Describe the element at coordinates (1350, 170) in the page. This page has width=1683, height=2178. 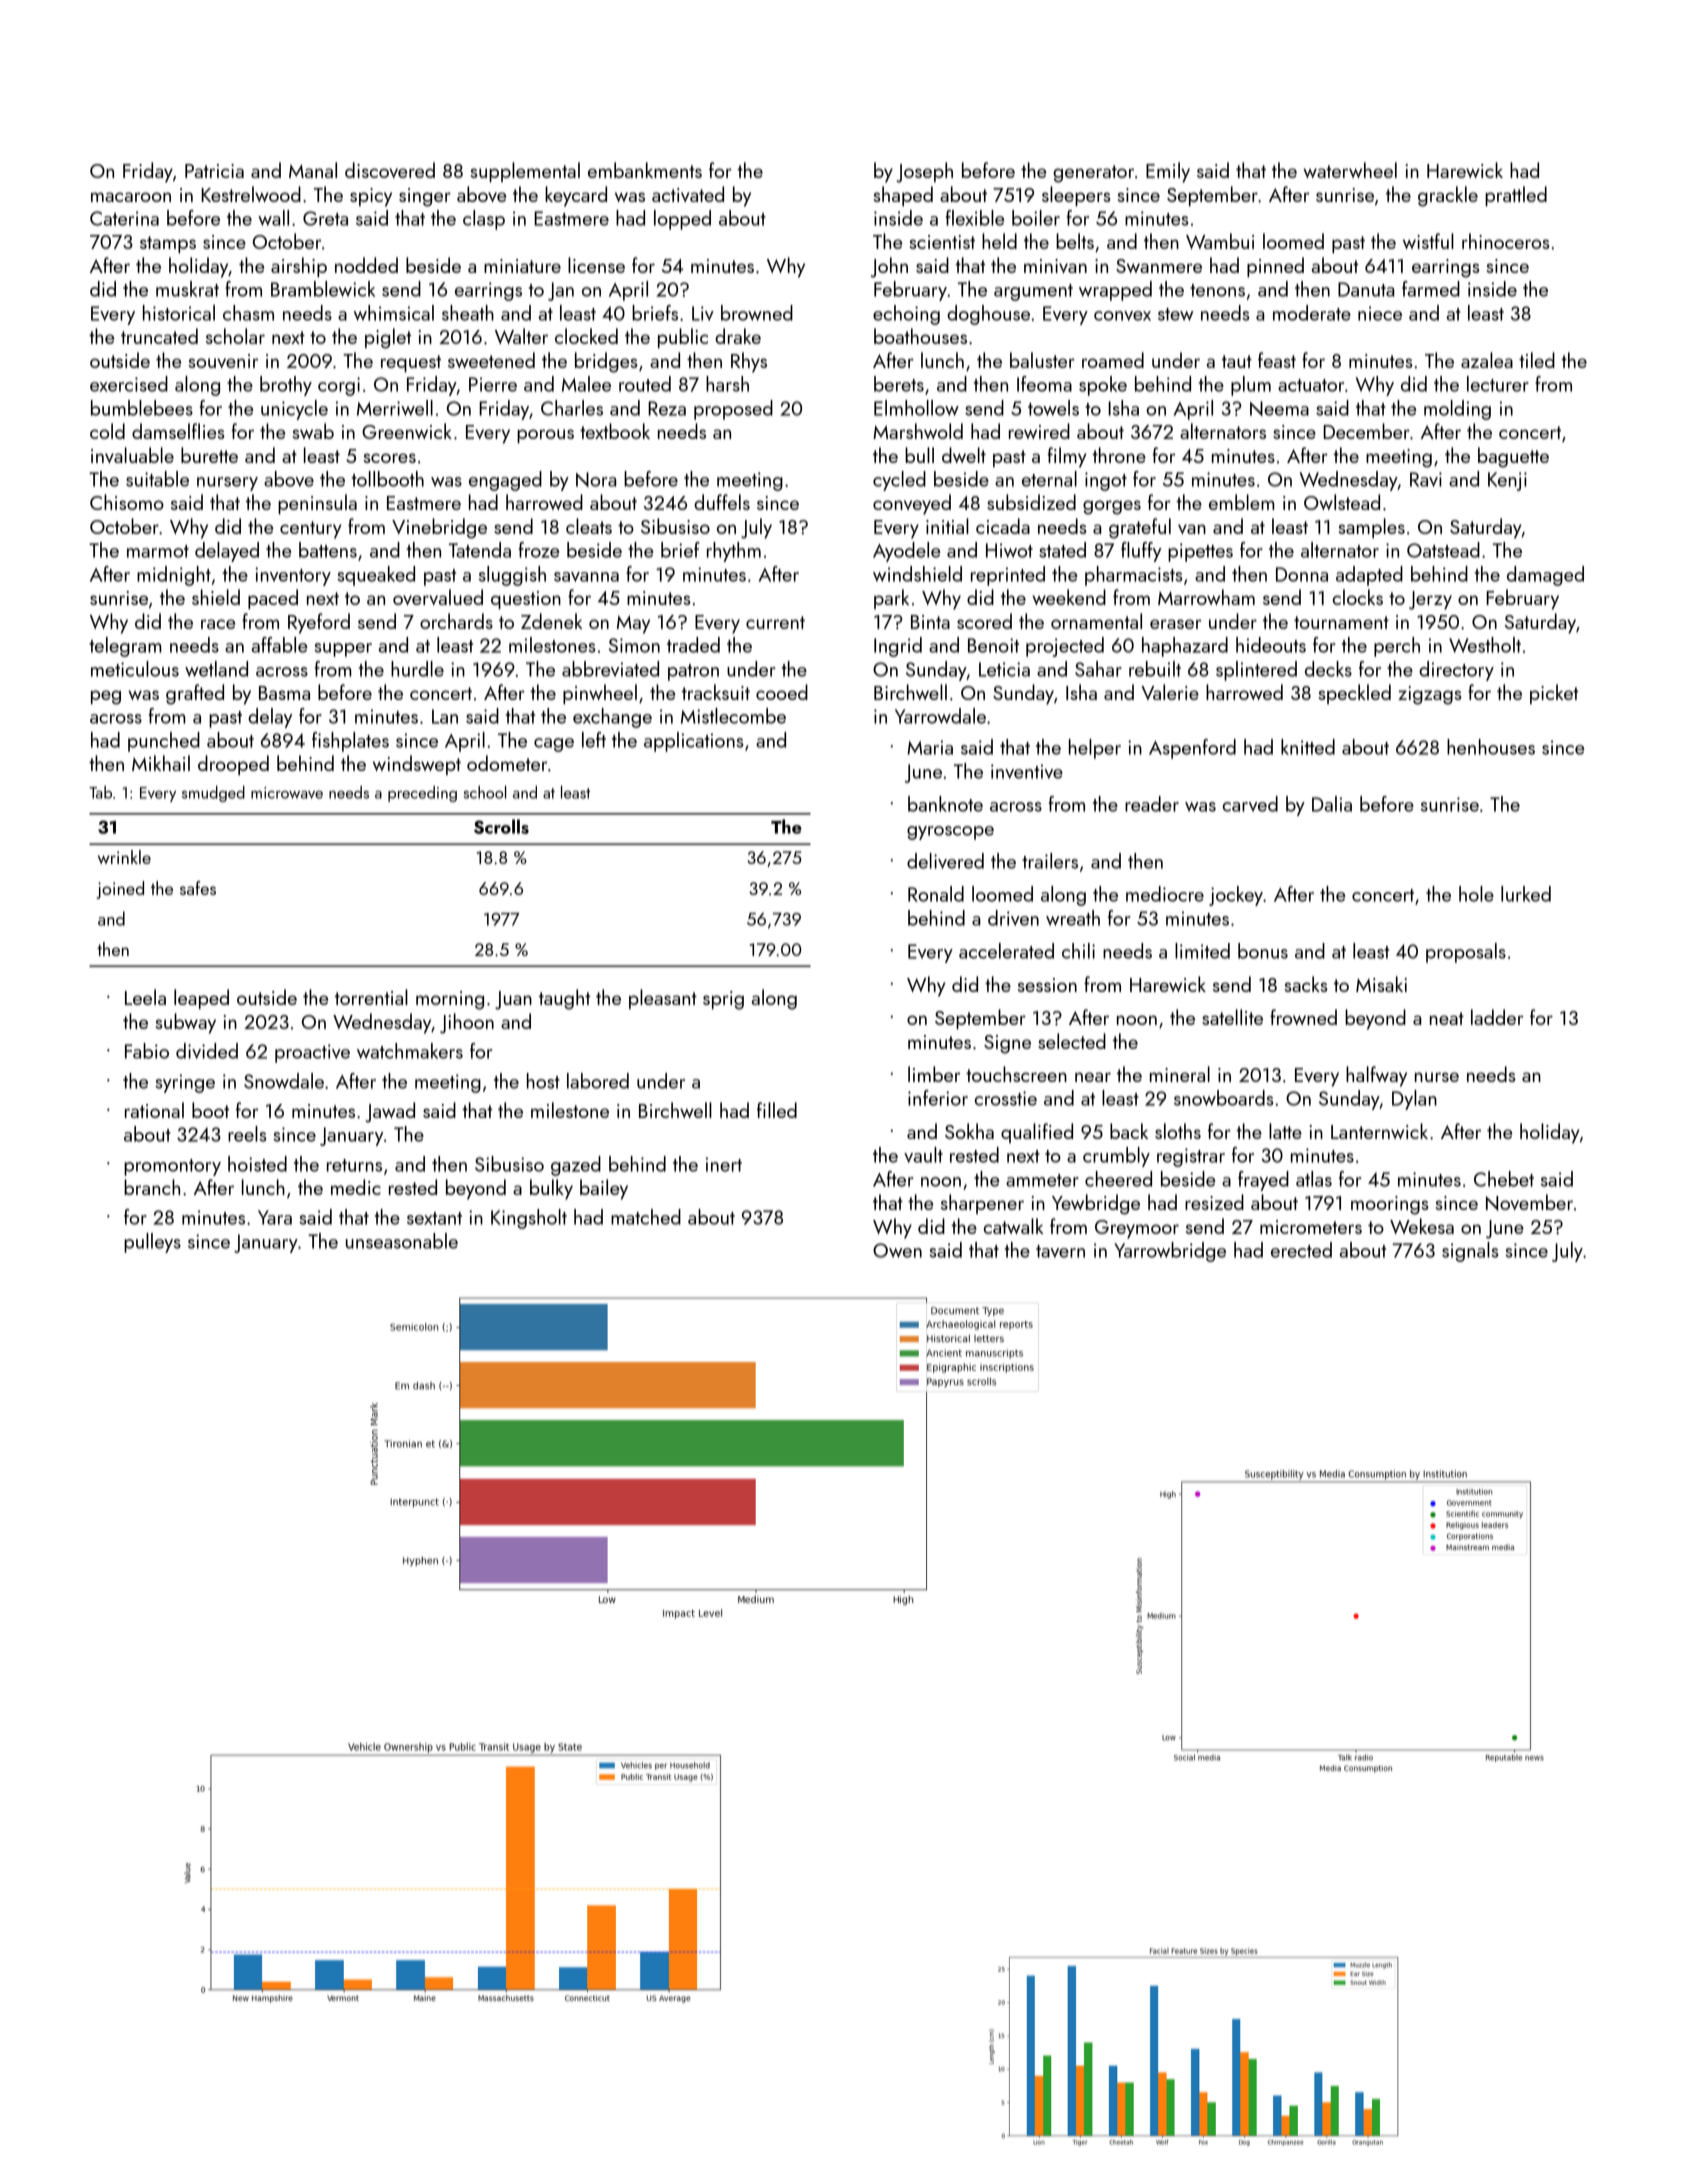
I see `waterwheel` at that location.
